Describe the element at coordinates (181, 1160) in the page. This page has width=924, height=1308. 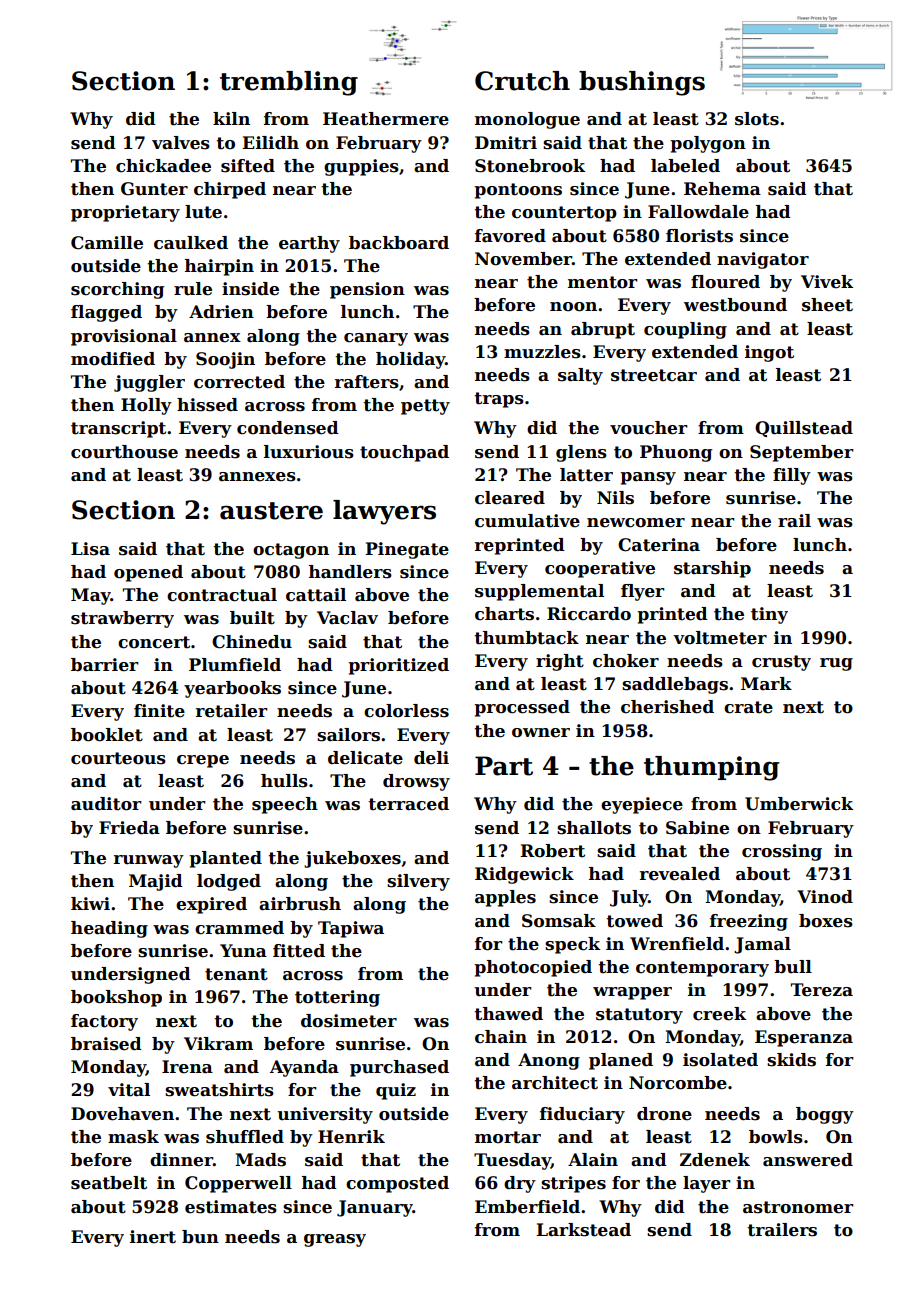
I see `dinner` at that location.
